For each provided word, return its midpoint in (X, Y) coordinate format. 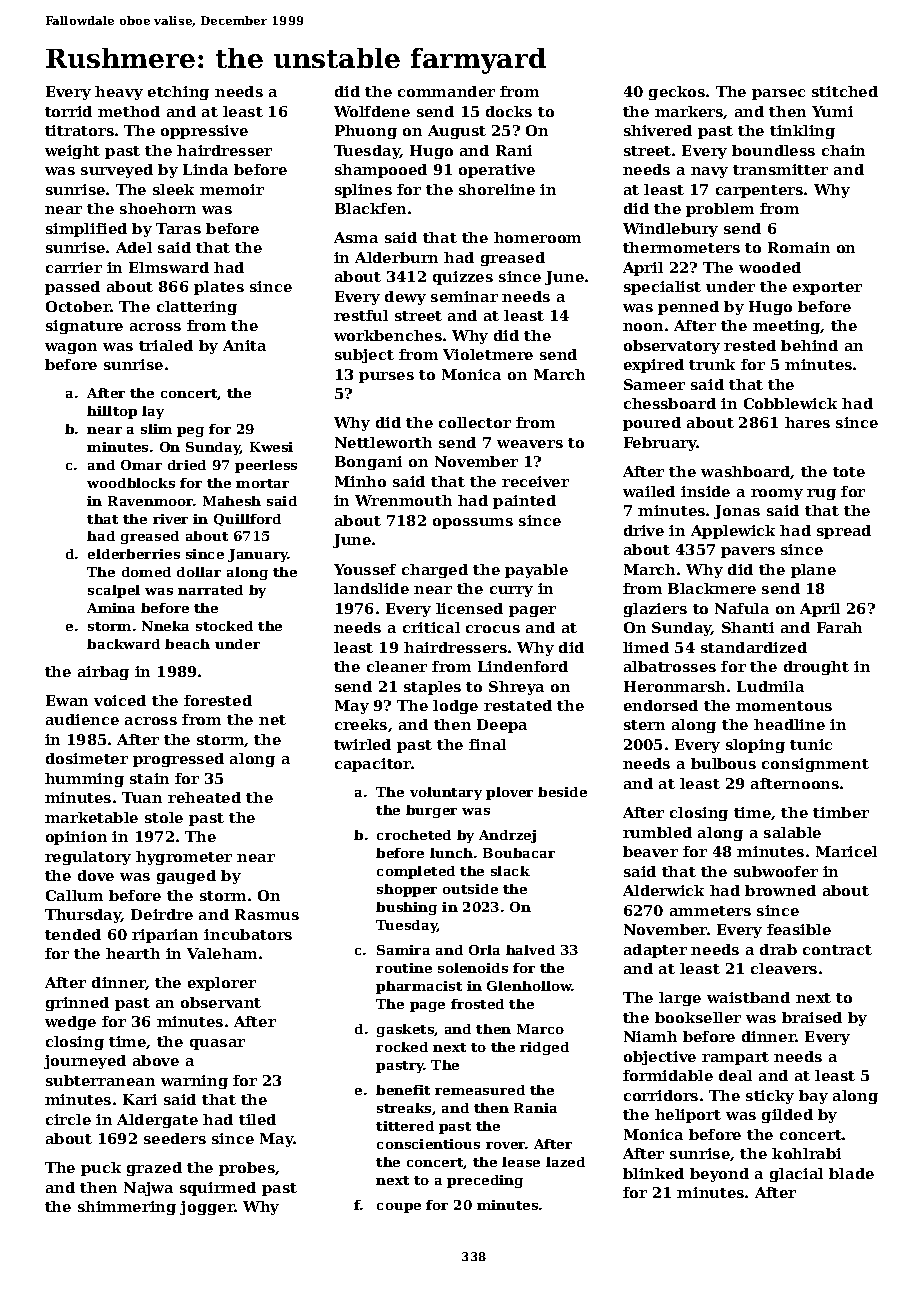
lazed (565, 1162)
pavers (748, 552)
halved (530, 950)
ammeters (710, 911)
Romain (799, 247)
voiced (120, 700)
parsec (778, 94)
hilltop (112, 412)
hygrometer (184, 858)
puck (101, 1169)
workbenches (388, 335)
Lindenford (523, 666)
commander (446, 91)
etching (178, 93)
